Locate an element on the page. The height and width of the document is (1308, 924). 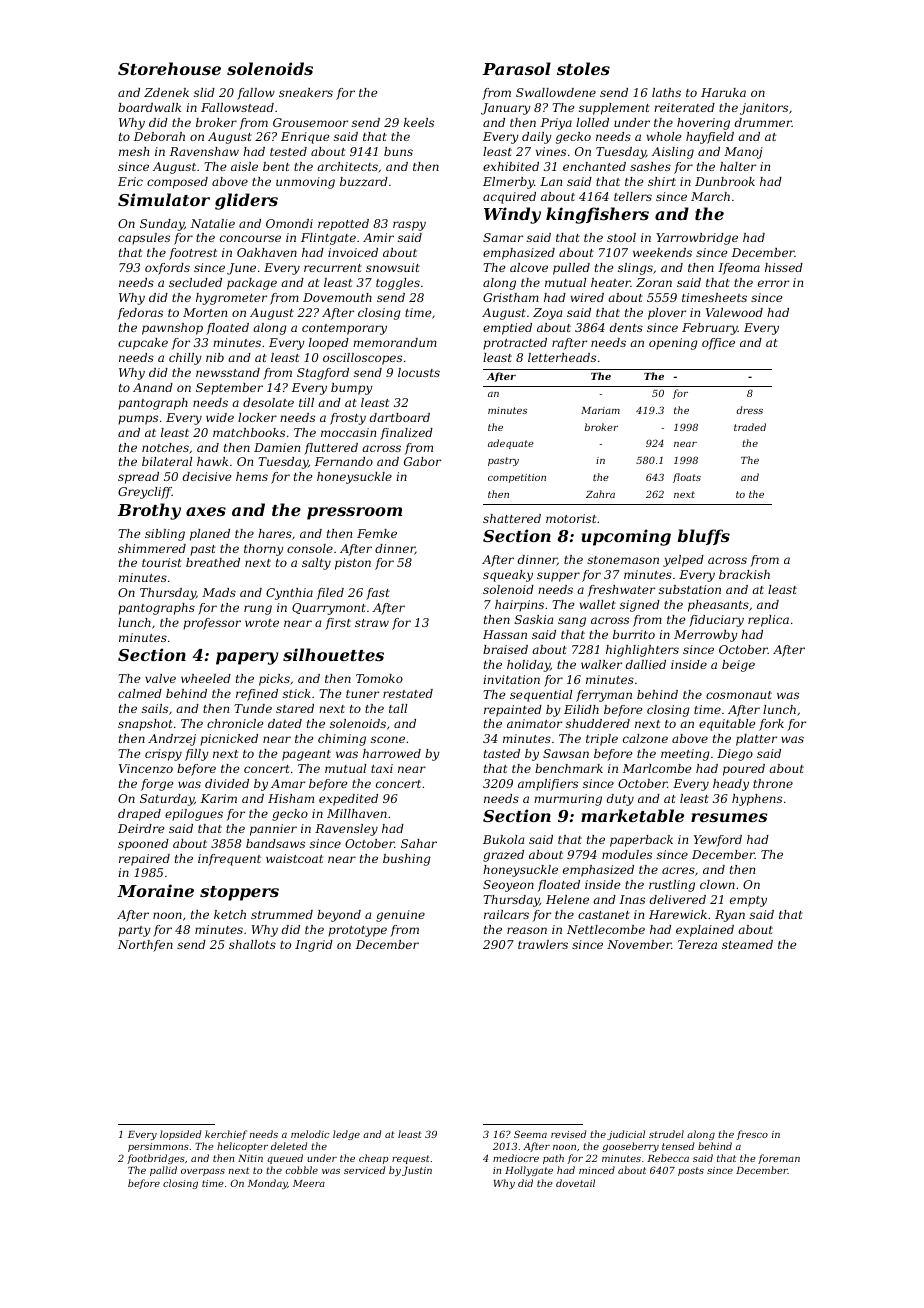
lopsided is located at coordinates (180, 1135).
